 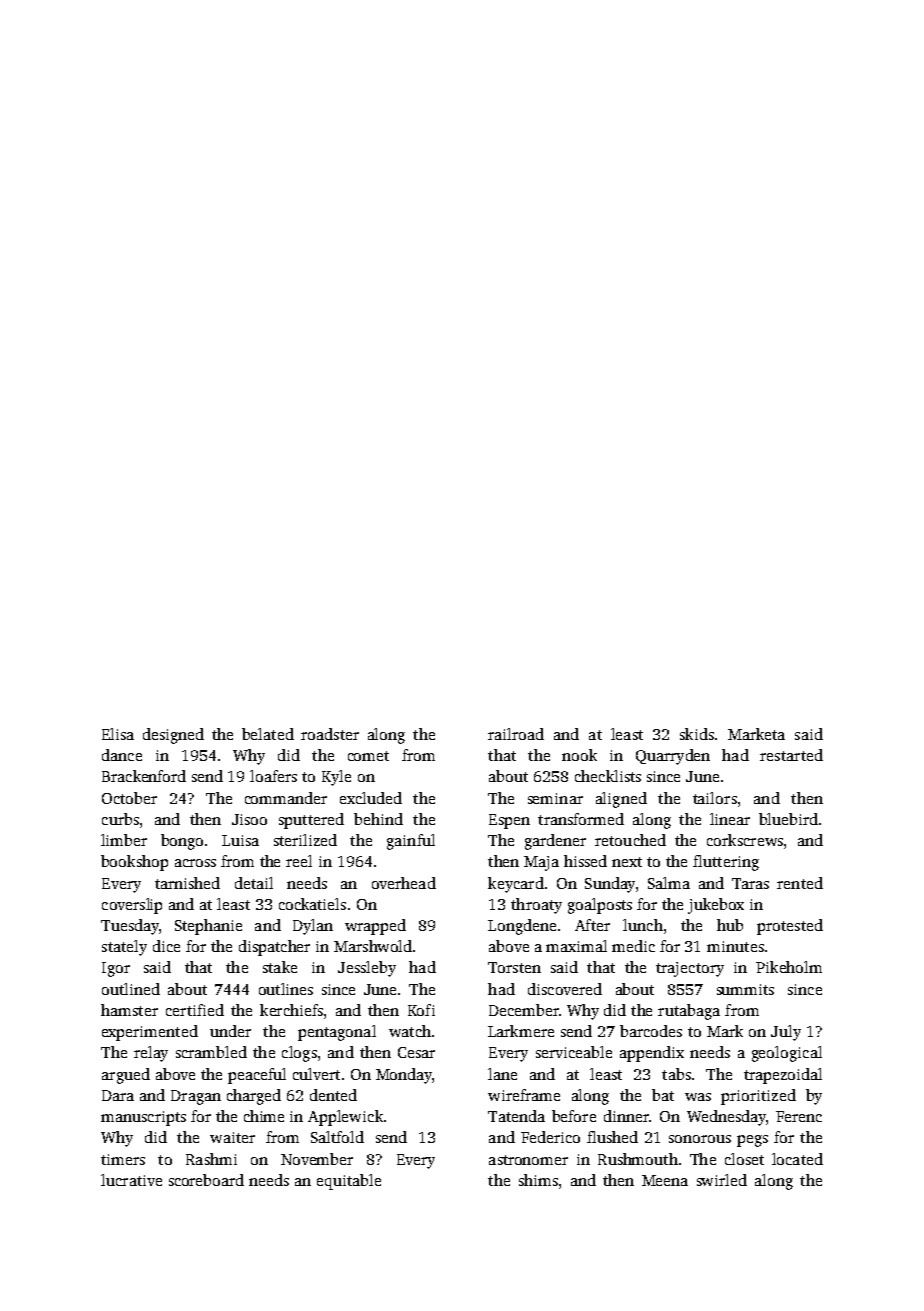 I want to click on excluded, so click(x=371, y=798).
